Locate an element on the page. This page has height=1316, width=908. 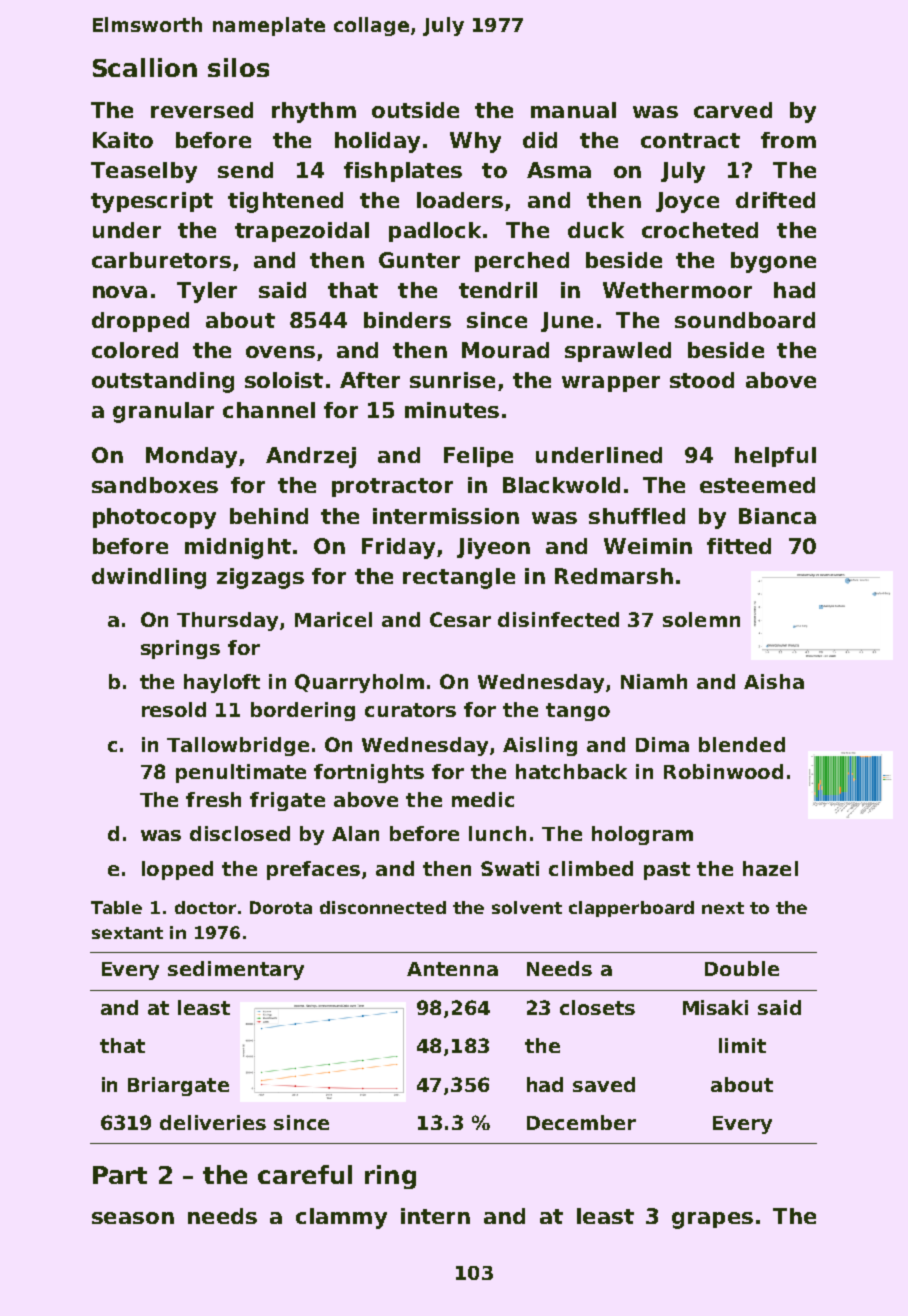
next is located at coordinates (723, 908).
